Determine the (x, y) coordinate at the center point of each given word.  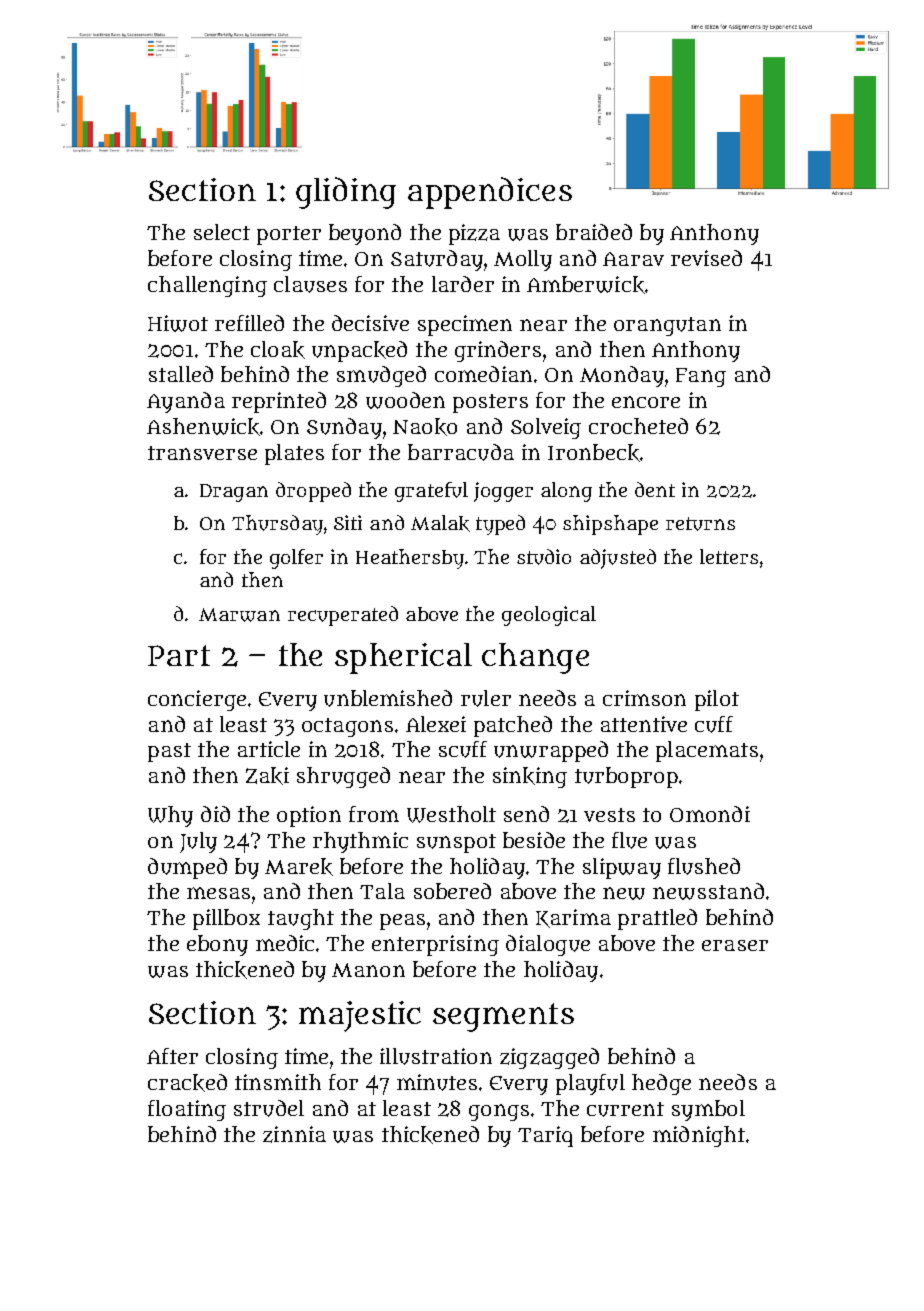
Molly (523, 260)
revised (706, 258)
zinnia (294, 1134)
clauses (310, 284)
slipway (622, 868)
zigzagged (549, 1058)
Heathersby (410, 559)
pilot (717, 700)
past (169, 752)
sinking (530, 777)
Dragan (234, 493)
